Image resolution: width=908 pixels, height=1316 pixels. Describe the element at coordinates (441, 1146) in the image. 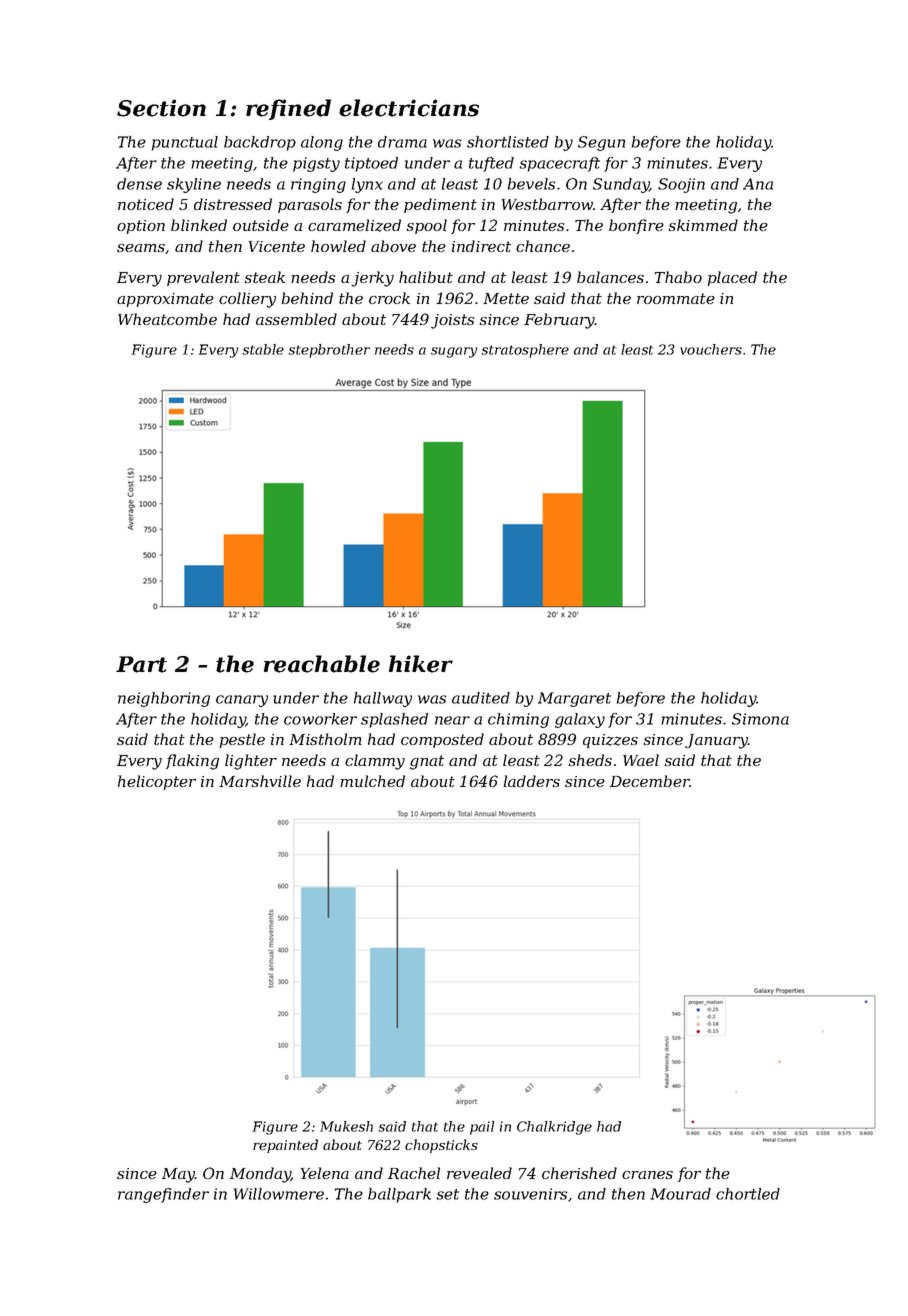

I see `chopsticks` at that location.
